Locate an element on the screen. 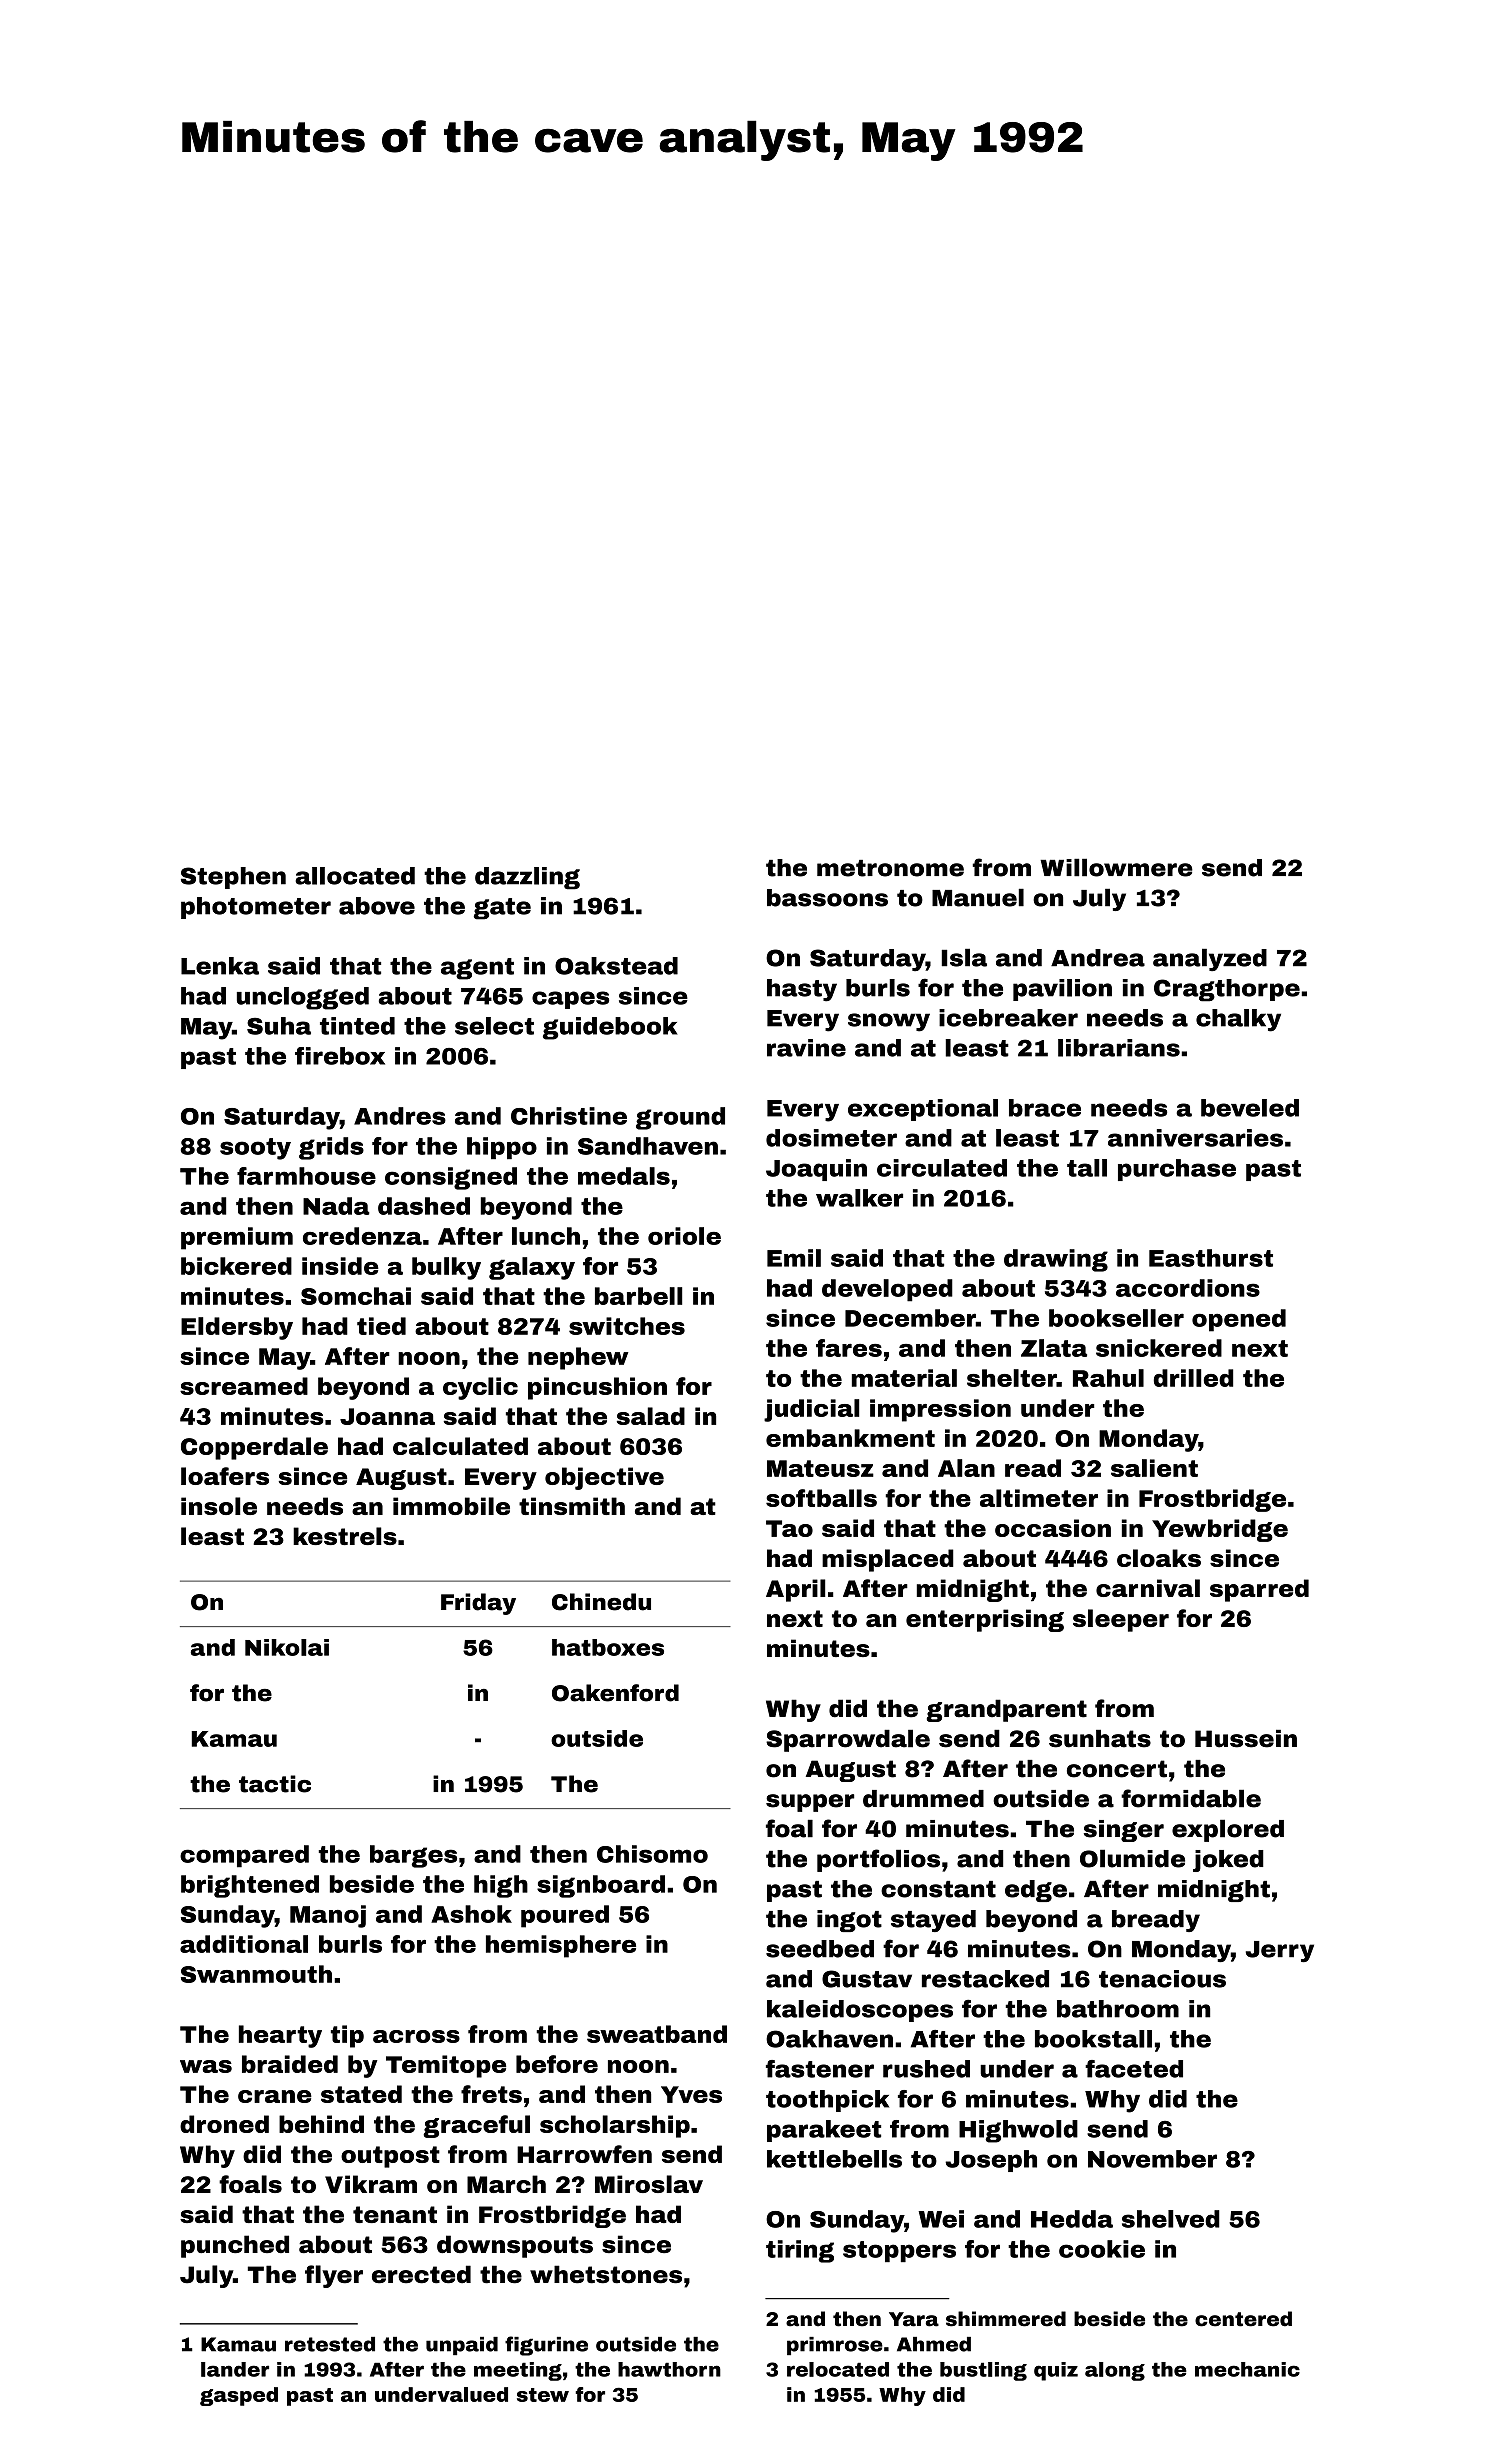 Image resolution: width=1496 pixels, height=2464 pixels. bickered is located at coordinates (236, 1266).
